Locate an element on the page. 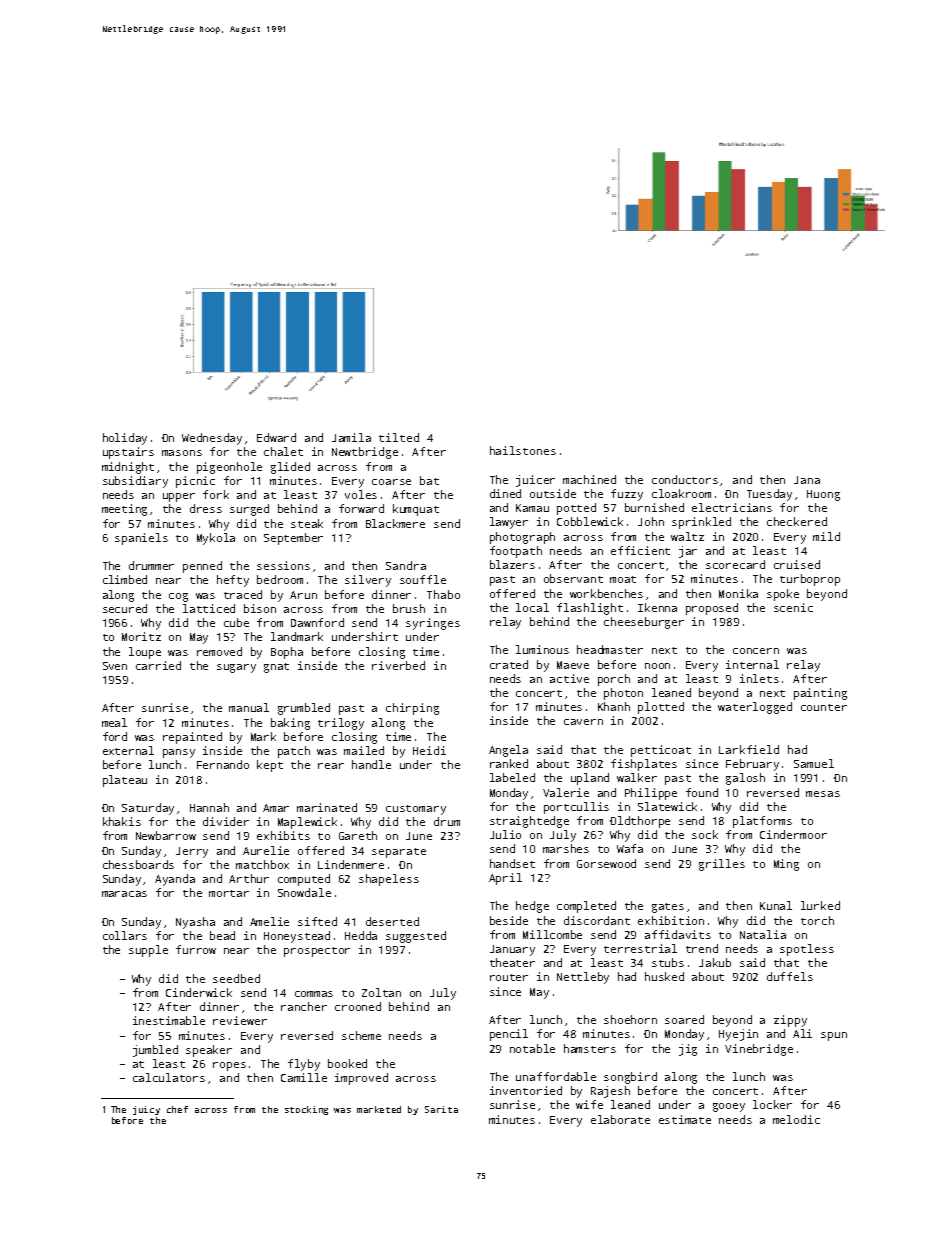  inventoried is located at coordinates (526, 1090).
